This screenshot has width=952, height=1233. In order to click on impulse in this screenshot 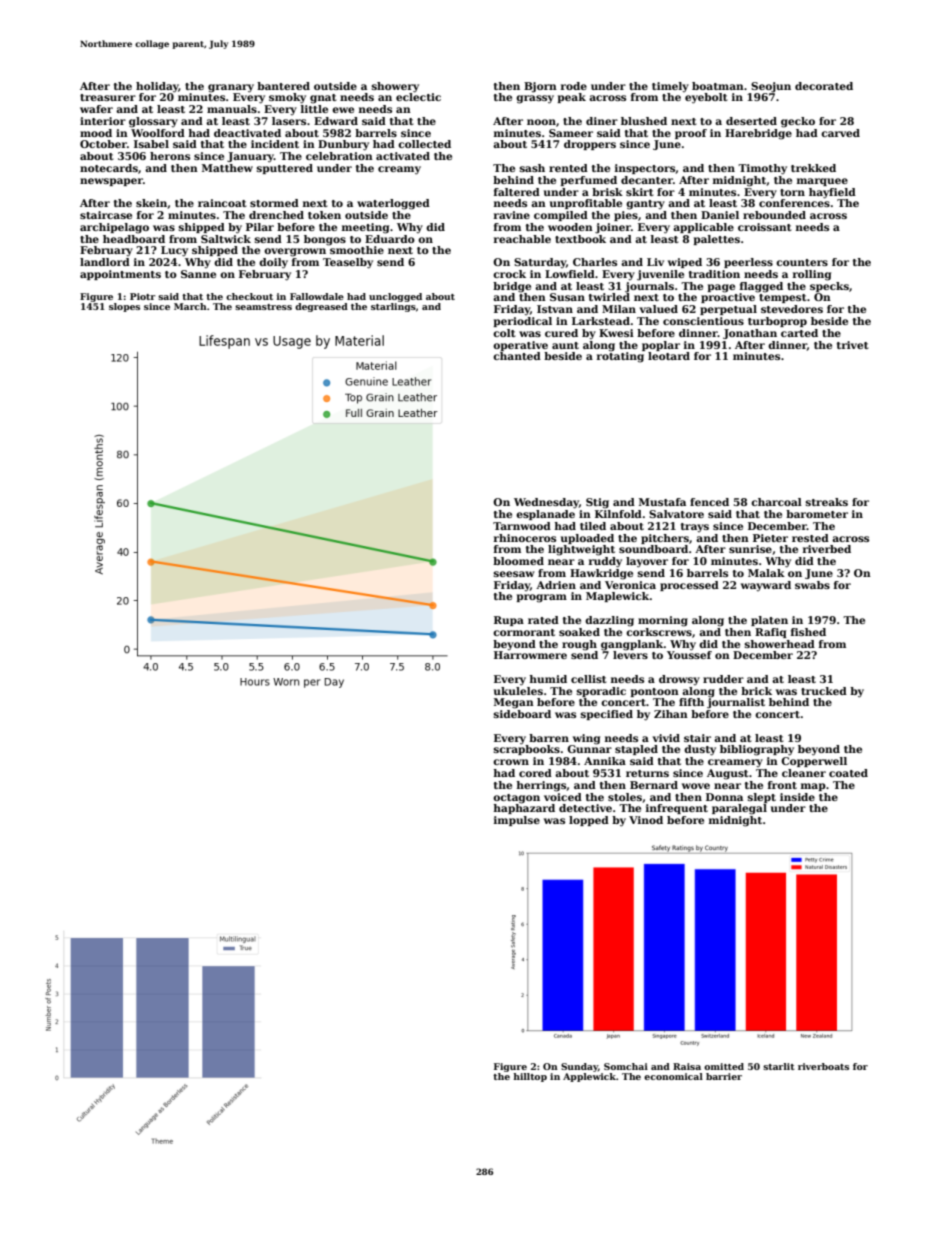, I will do `click(517, 821)`.
